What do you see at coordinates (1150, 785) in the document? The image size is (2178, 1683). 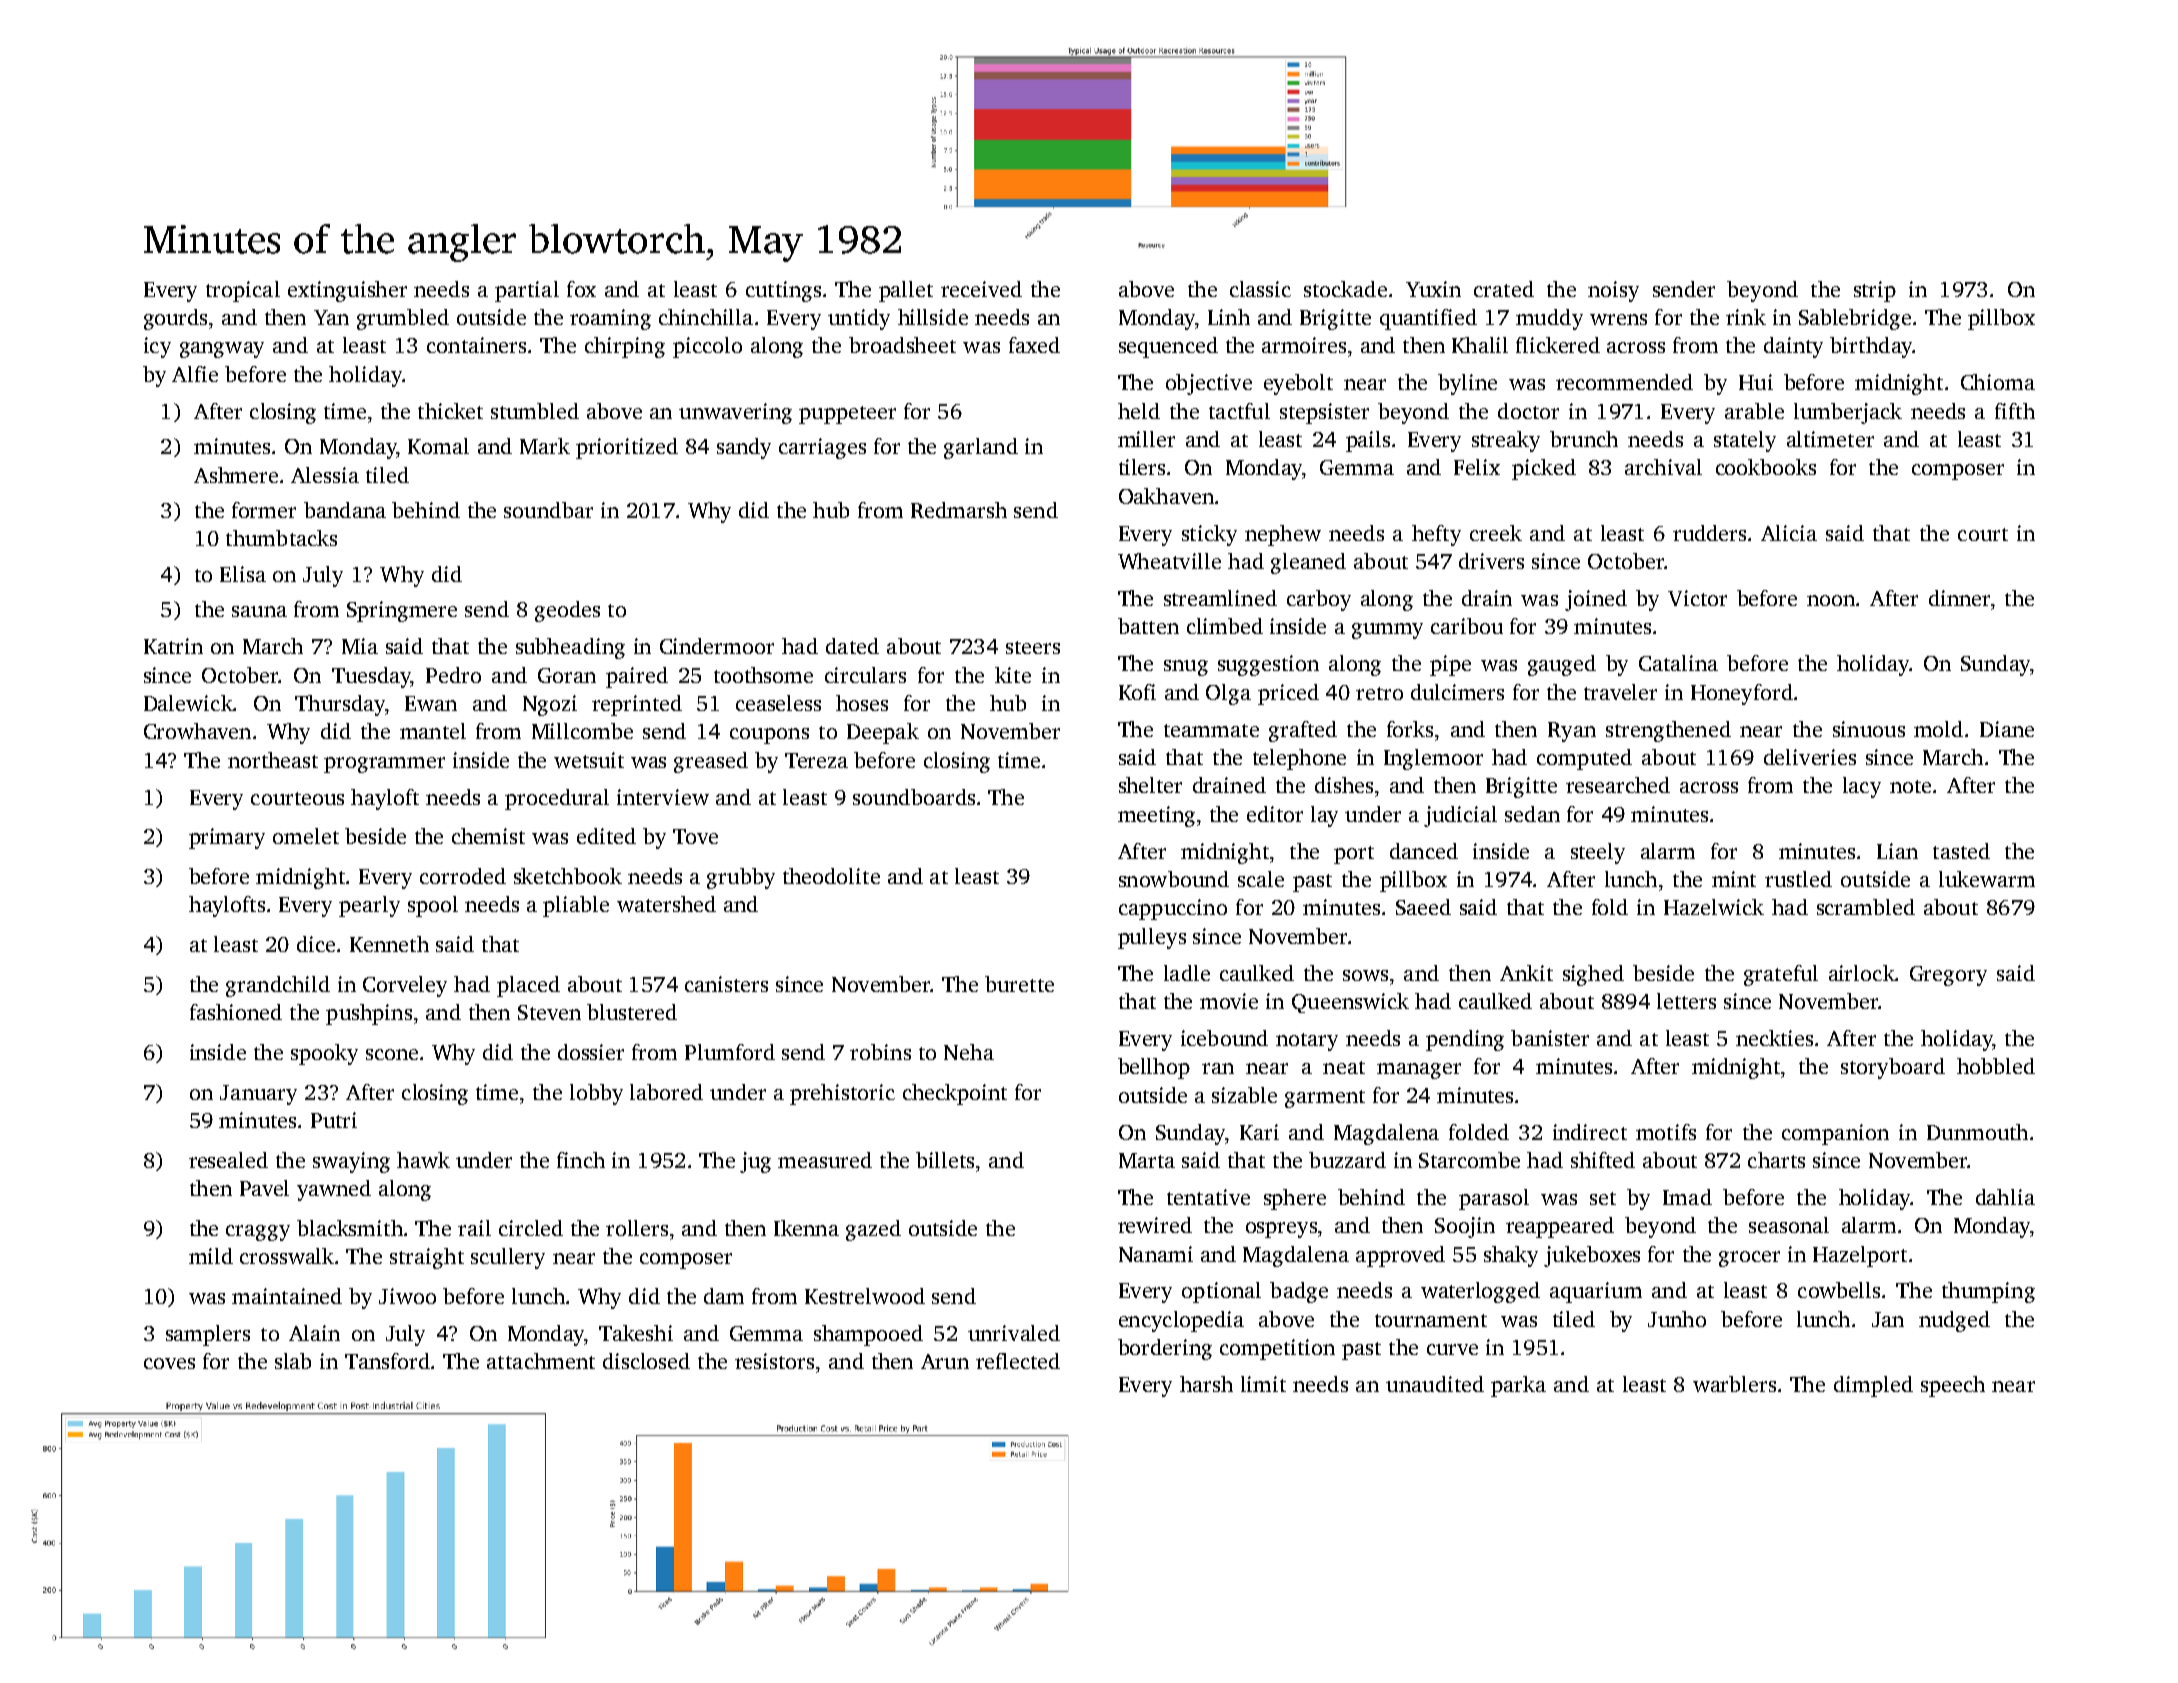 I see `shelter` at bounding box center [1150, 785].
